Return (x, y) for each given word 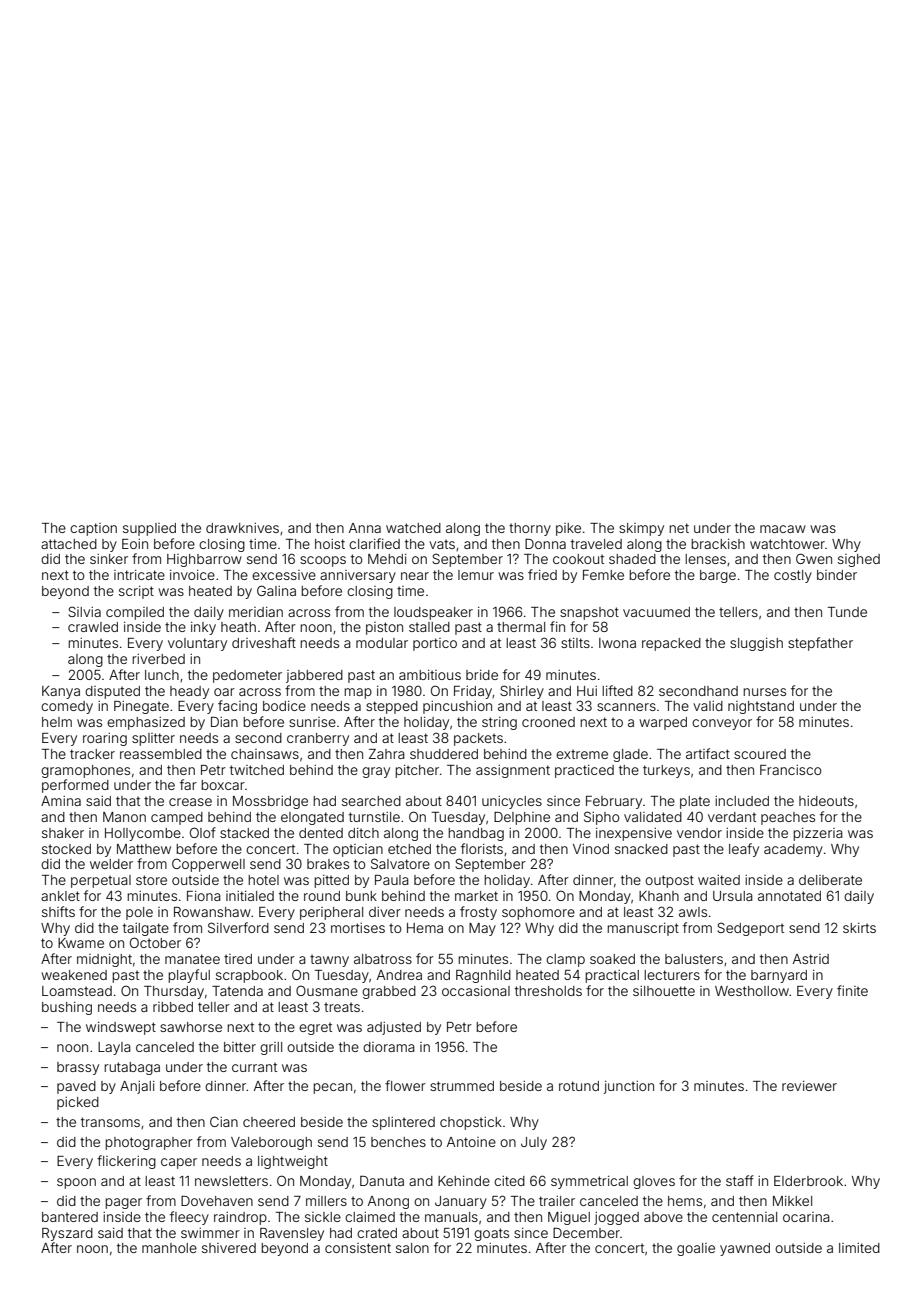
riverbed (158, 659)
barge (718, 576)
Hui (587, 691)
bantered (70, 1217)
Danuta (382, 1181)
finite (852, 990)
